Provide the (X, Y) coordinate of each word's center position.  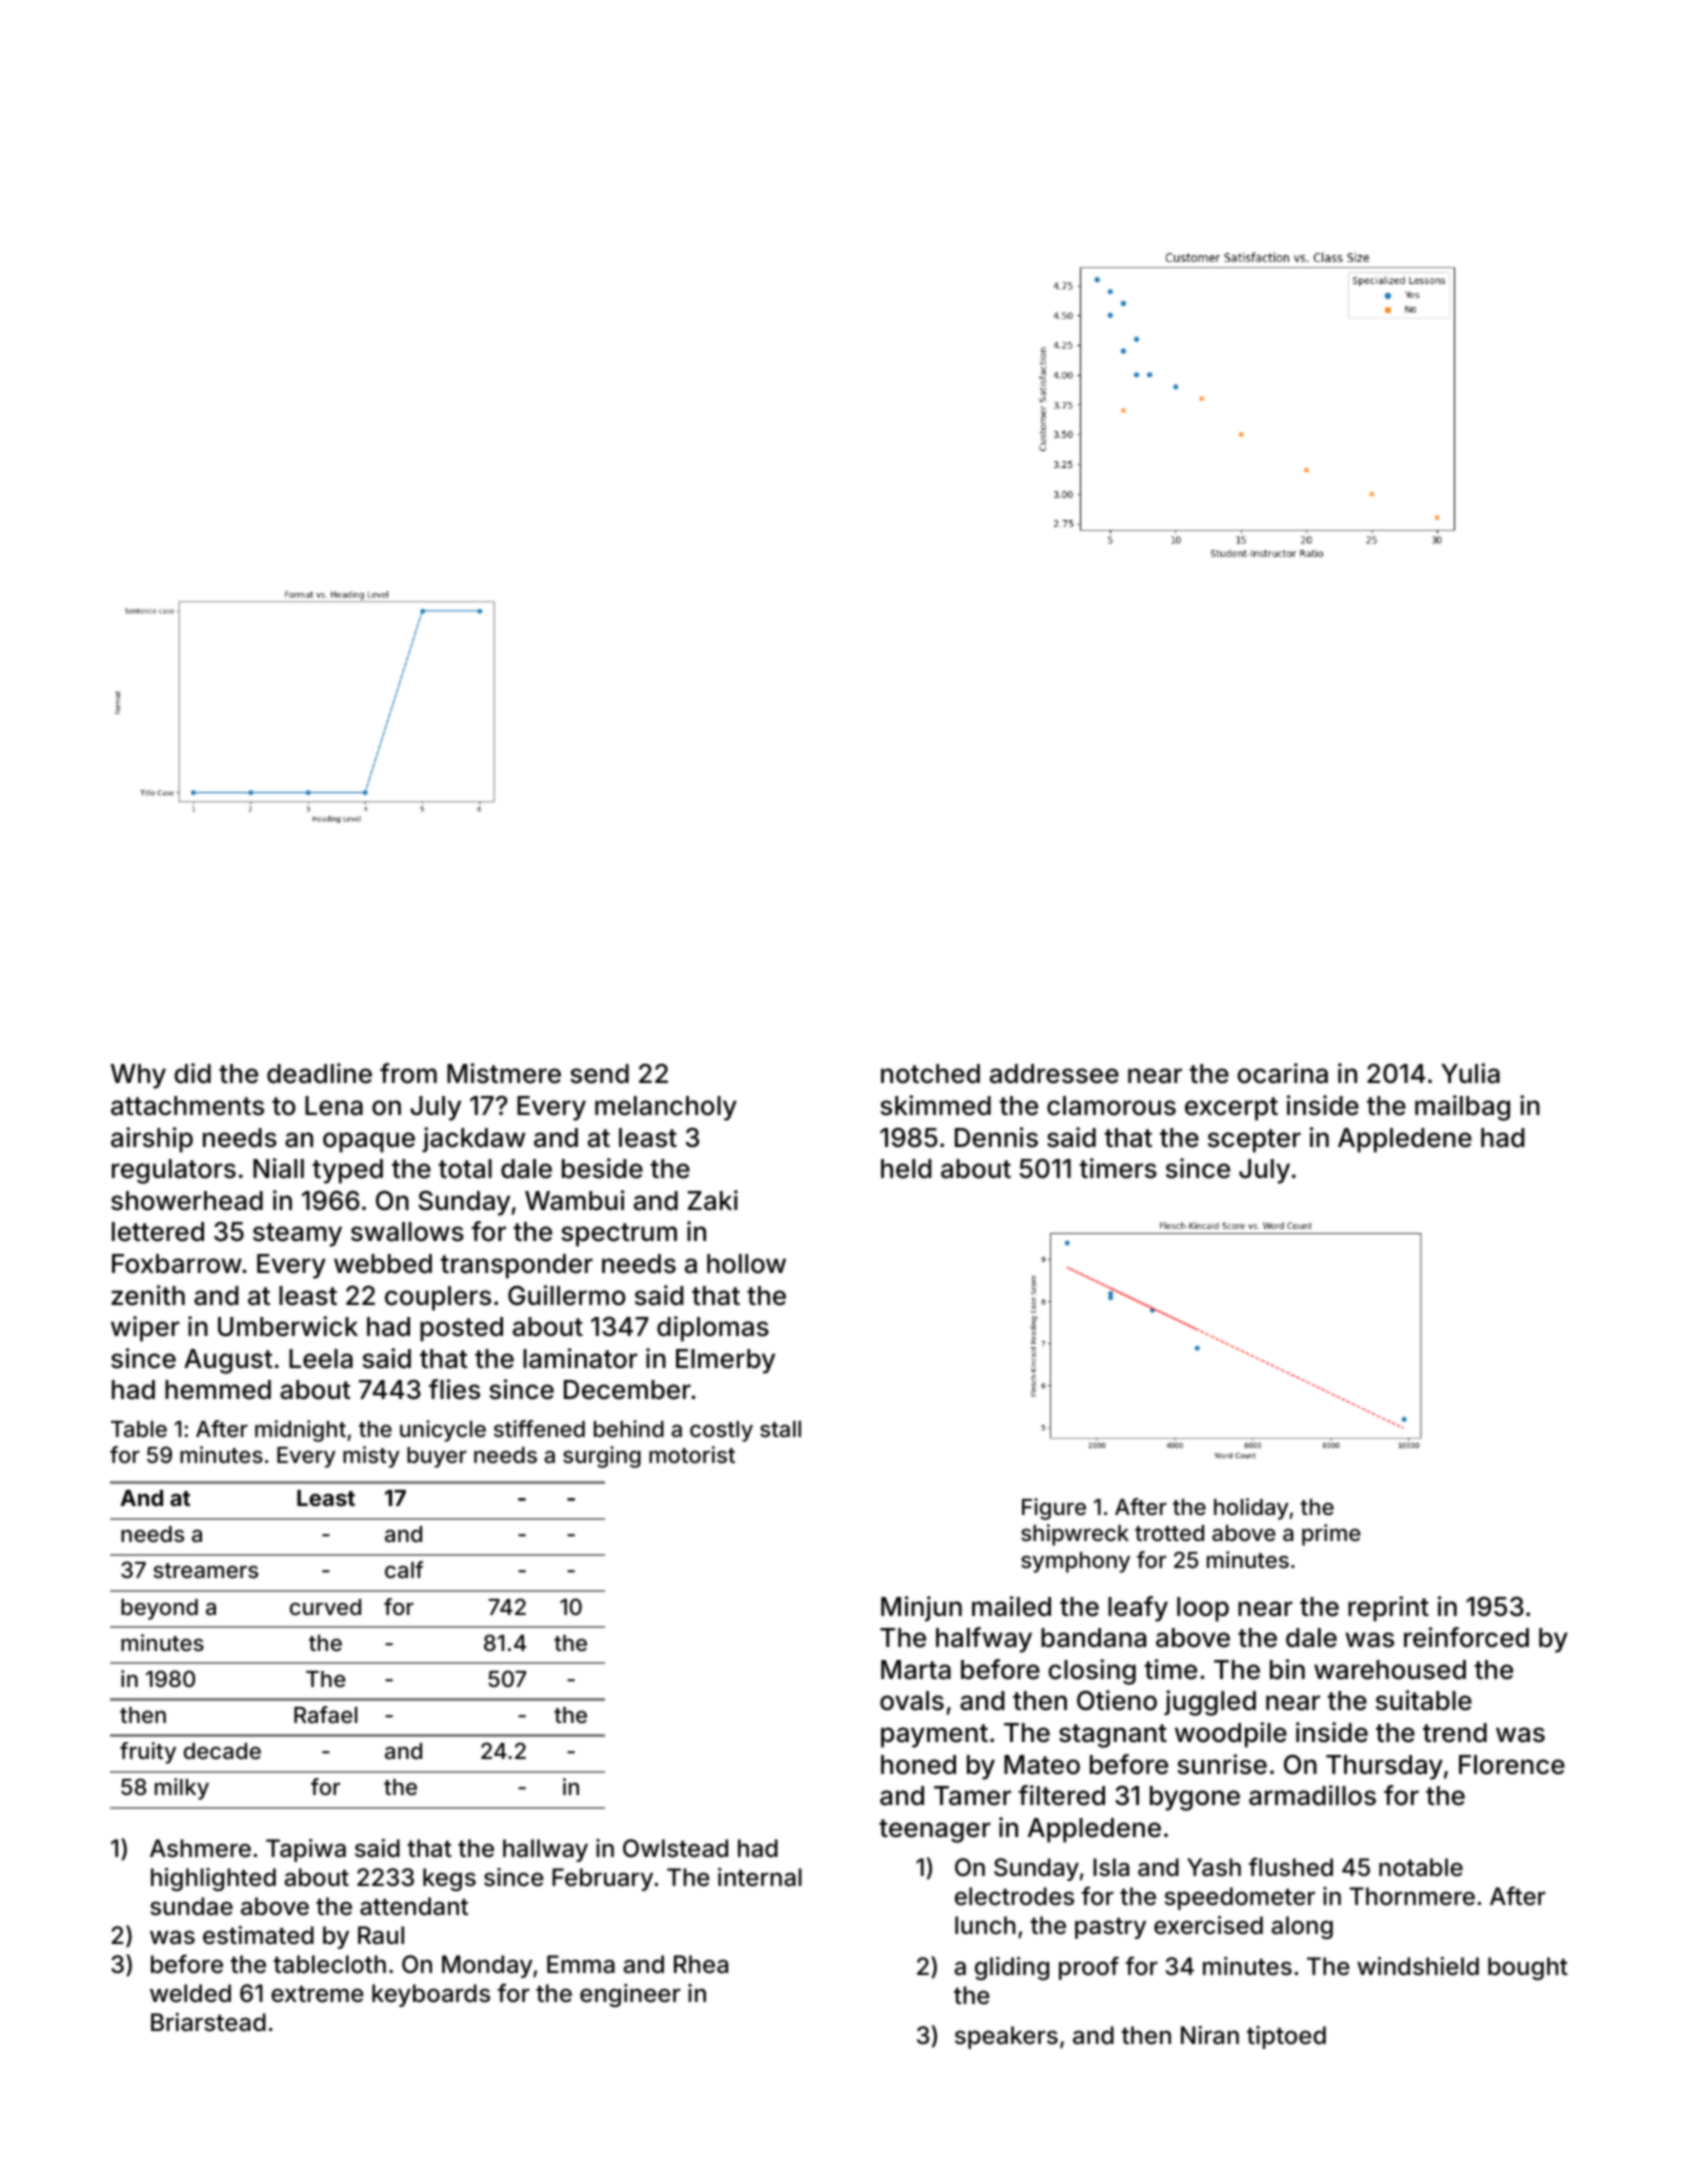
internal (760, 1877)
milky (182, 1789)
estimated (258, 1935)
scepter (1254, 1141)
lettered (158, 1232)
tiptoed (1286, 2037)
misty (371, 1457)
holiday (1251, 1509)
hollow (746, 1264)
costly (721, 1431)
